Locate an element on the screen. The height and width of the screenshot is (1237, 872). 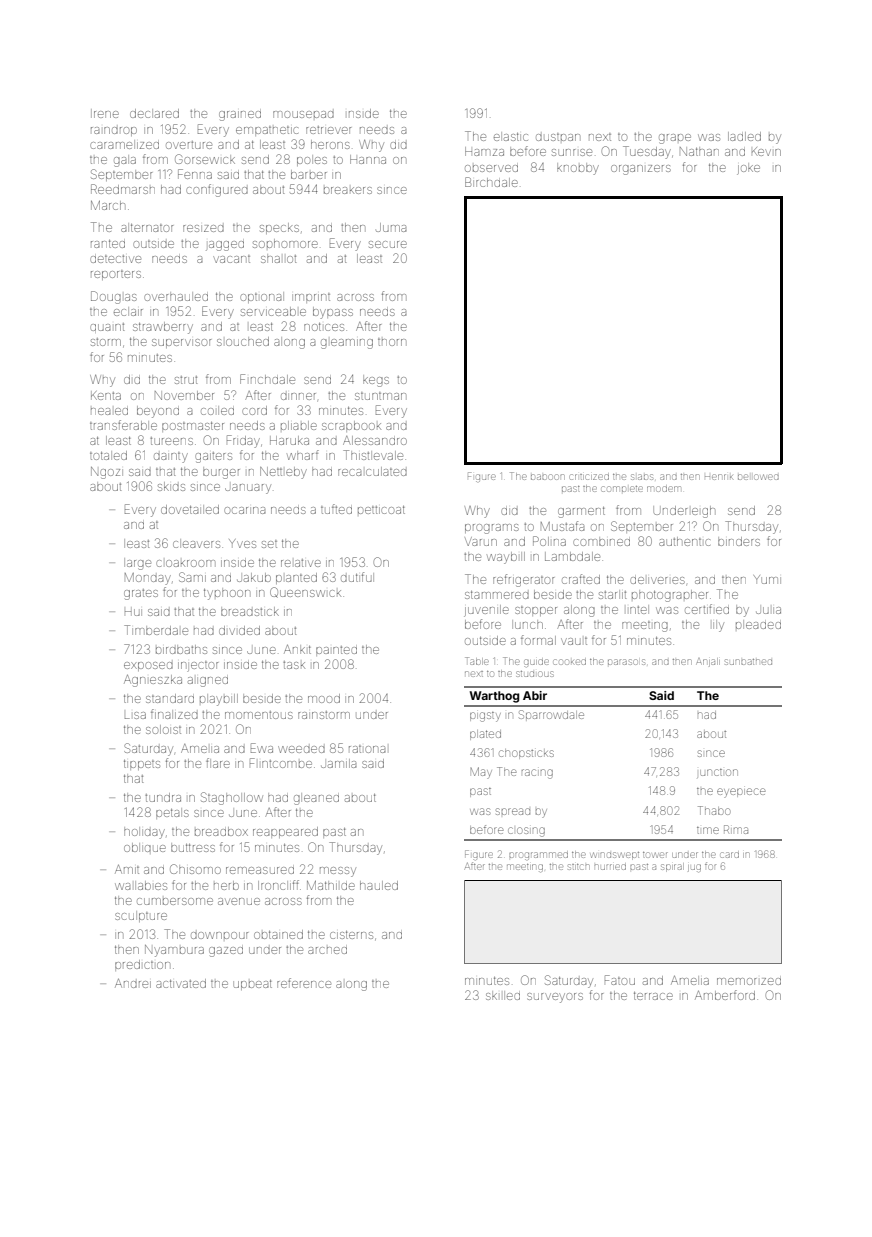
Alessandro is located at coordinates (375, 440).
